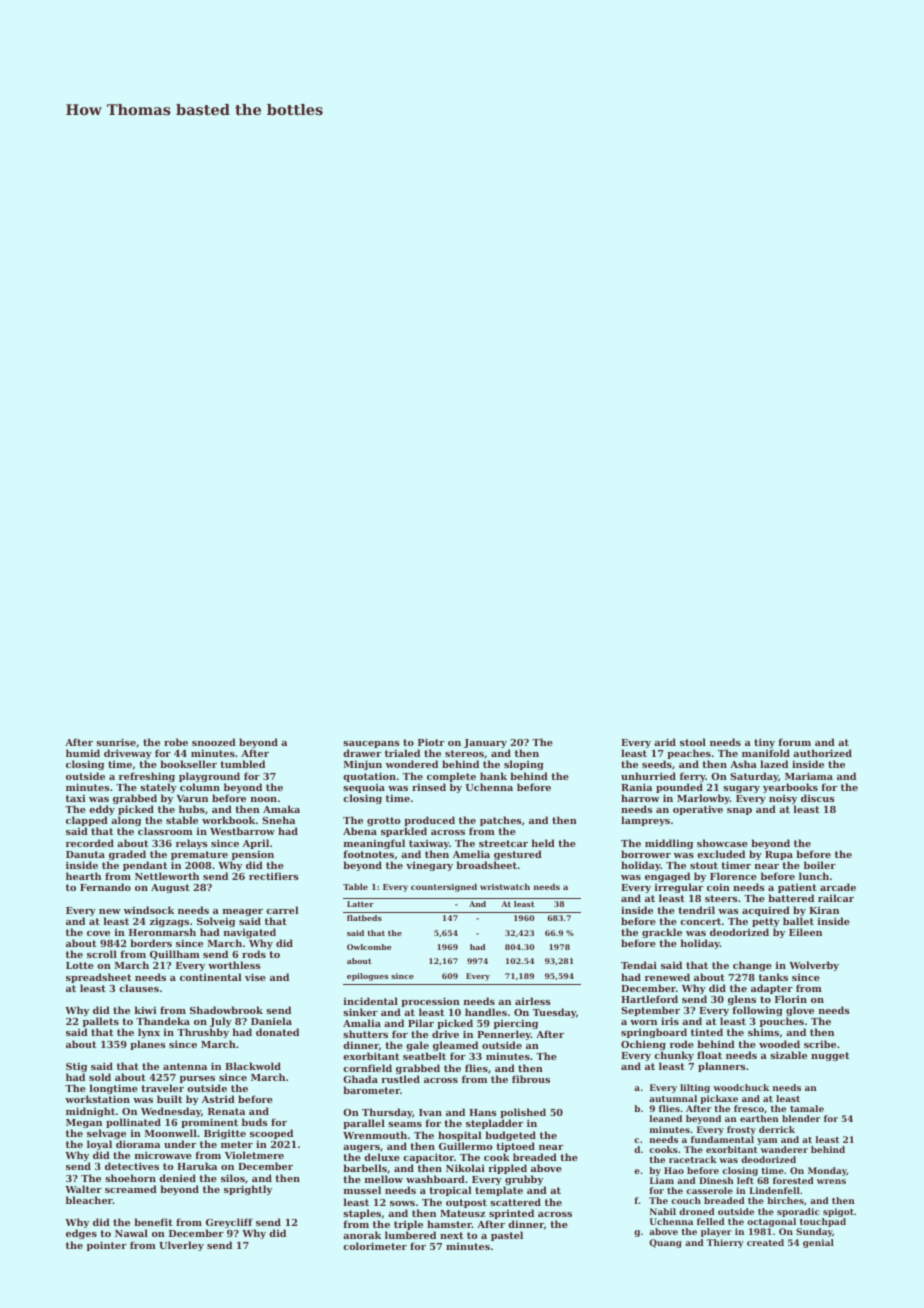  Describe the element at coordinates (673, 1098) in the screenshot. I see `autumnal` at that location.
